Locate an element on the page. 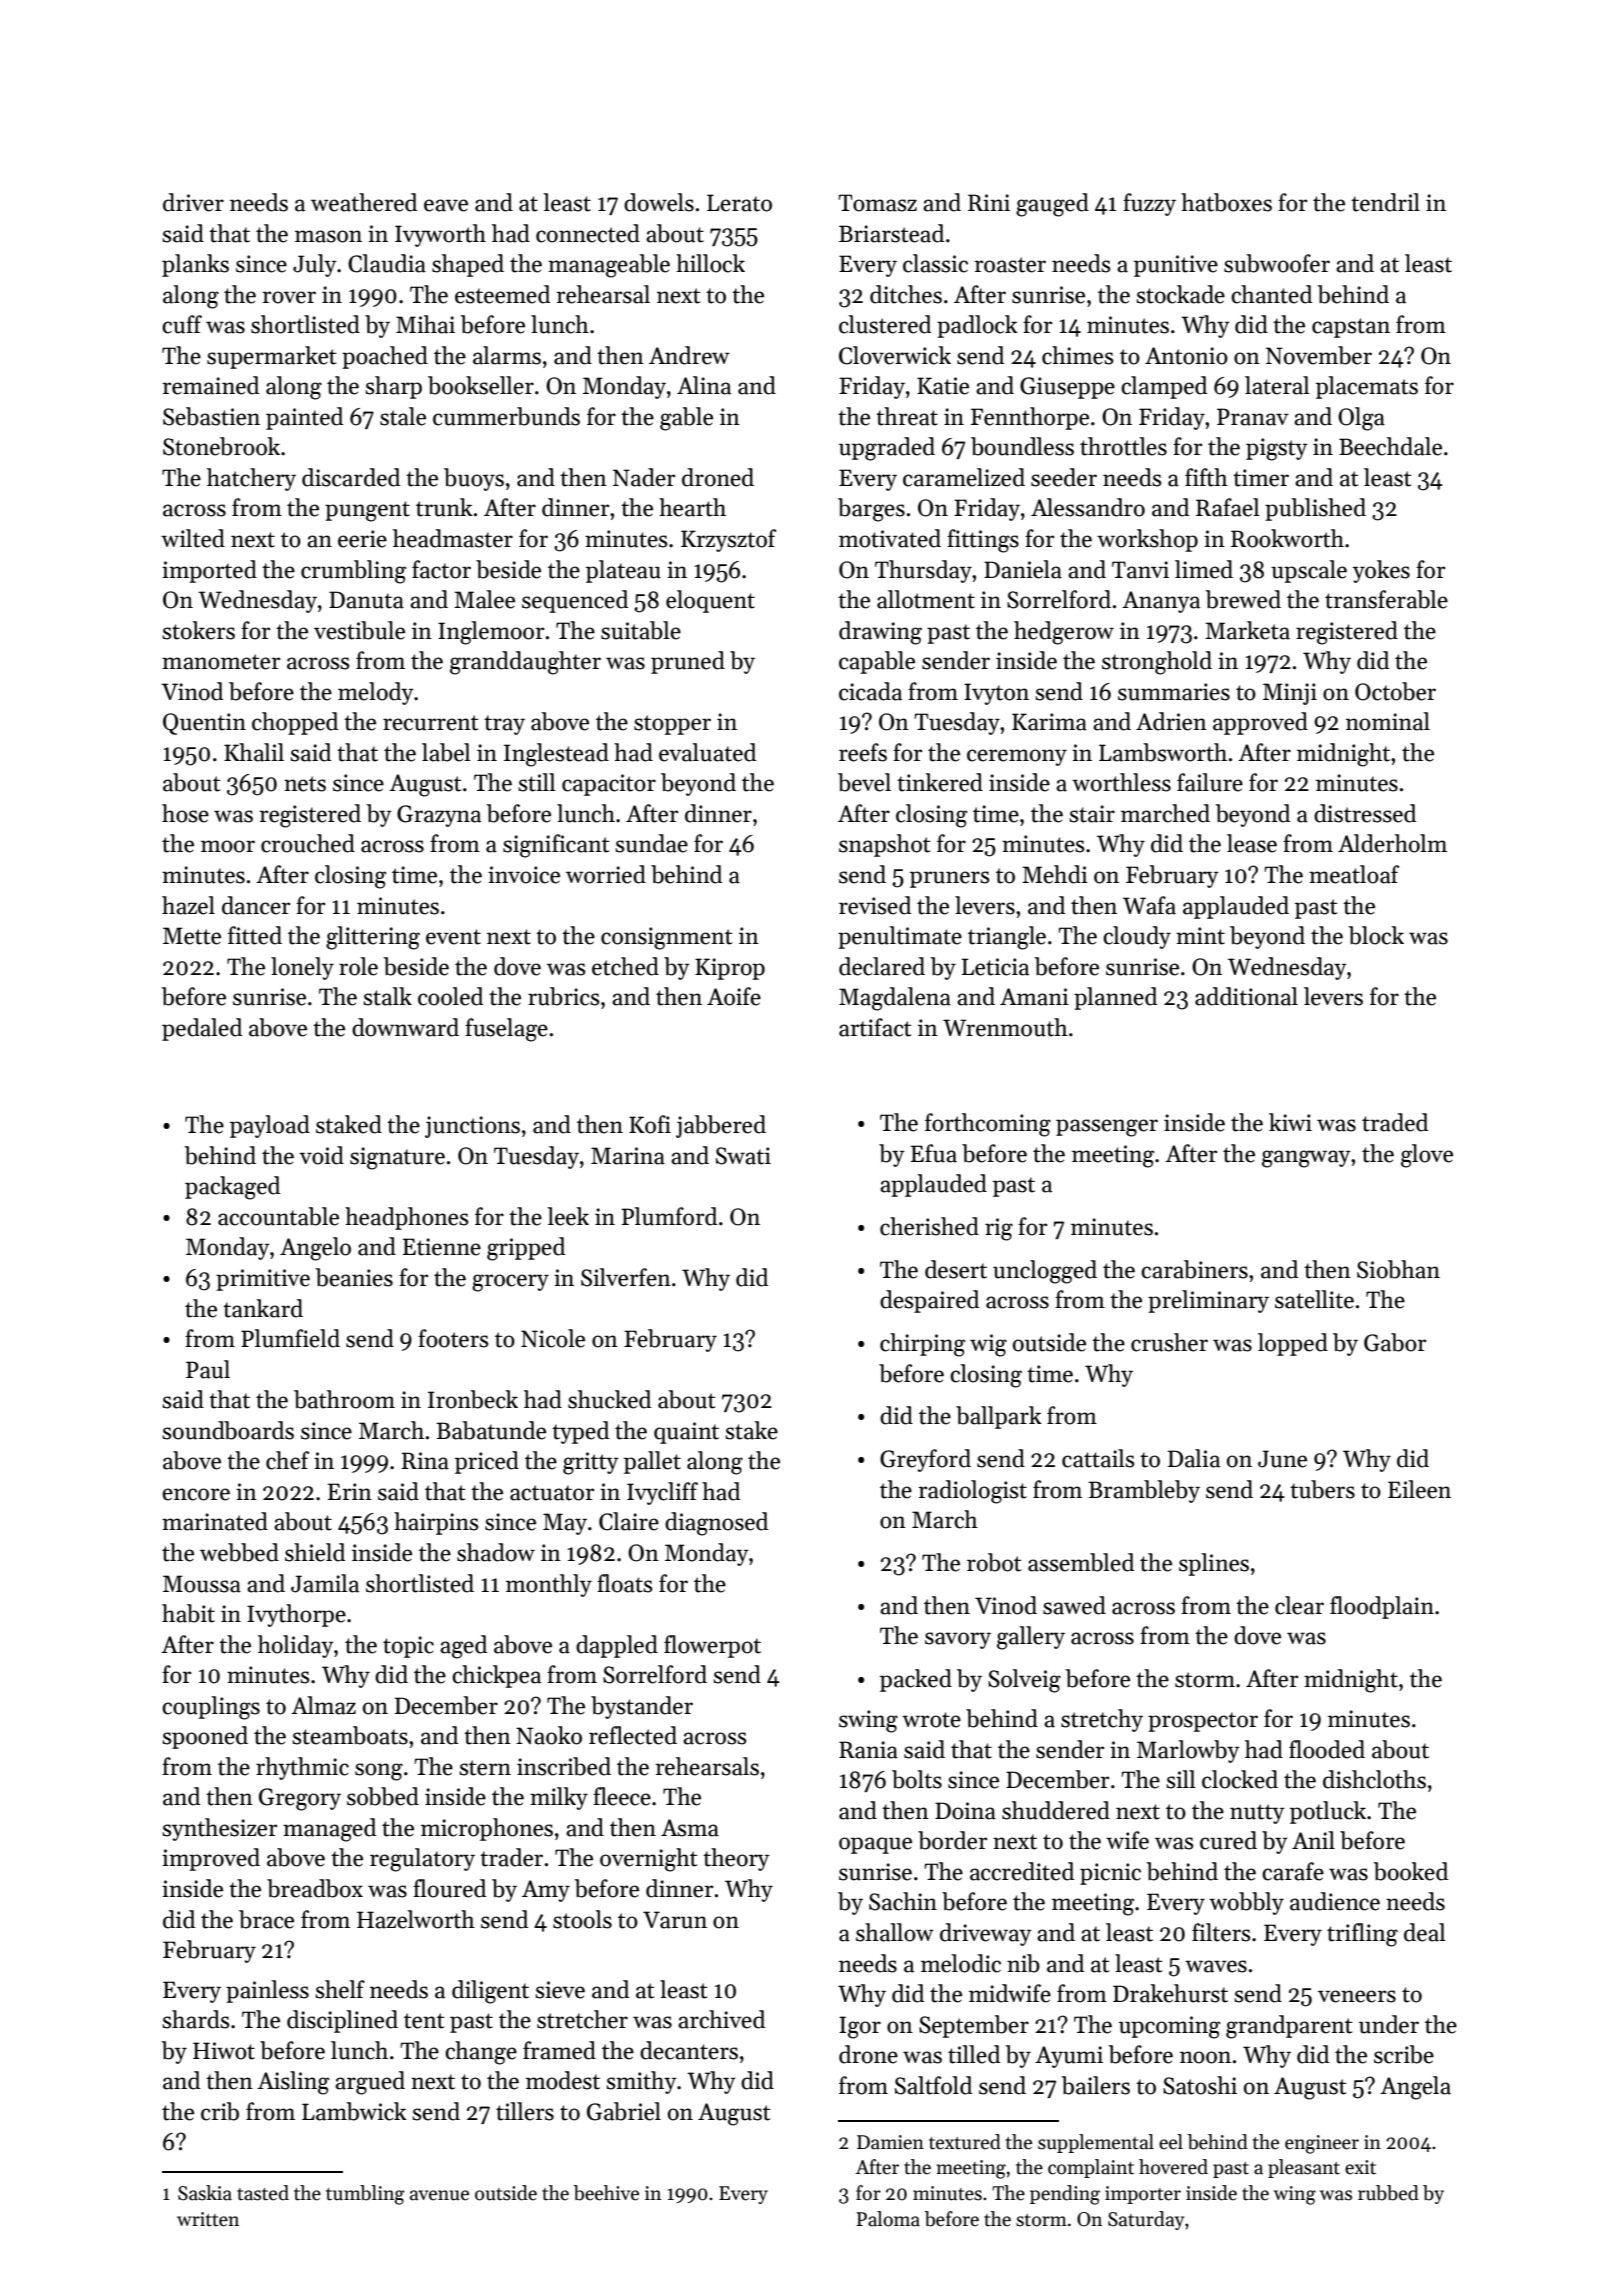  snapshot is located at coordinates (885, 845).
